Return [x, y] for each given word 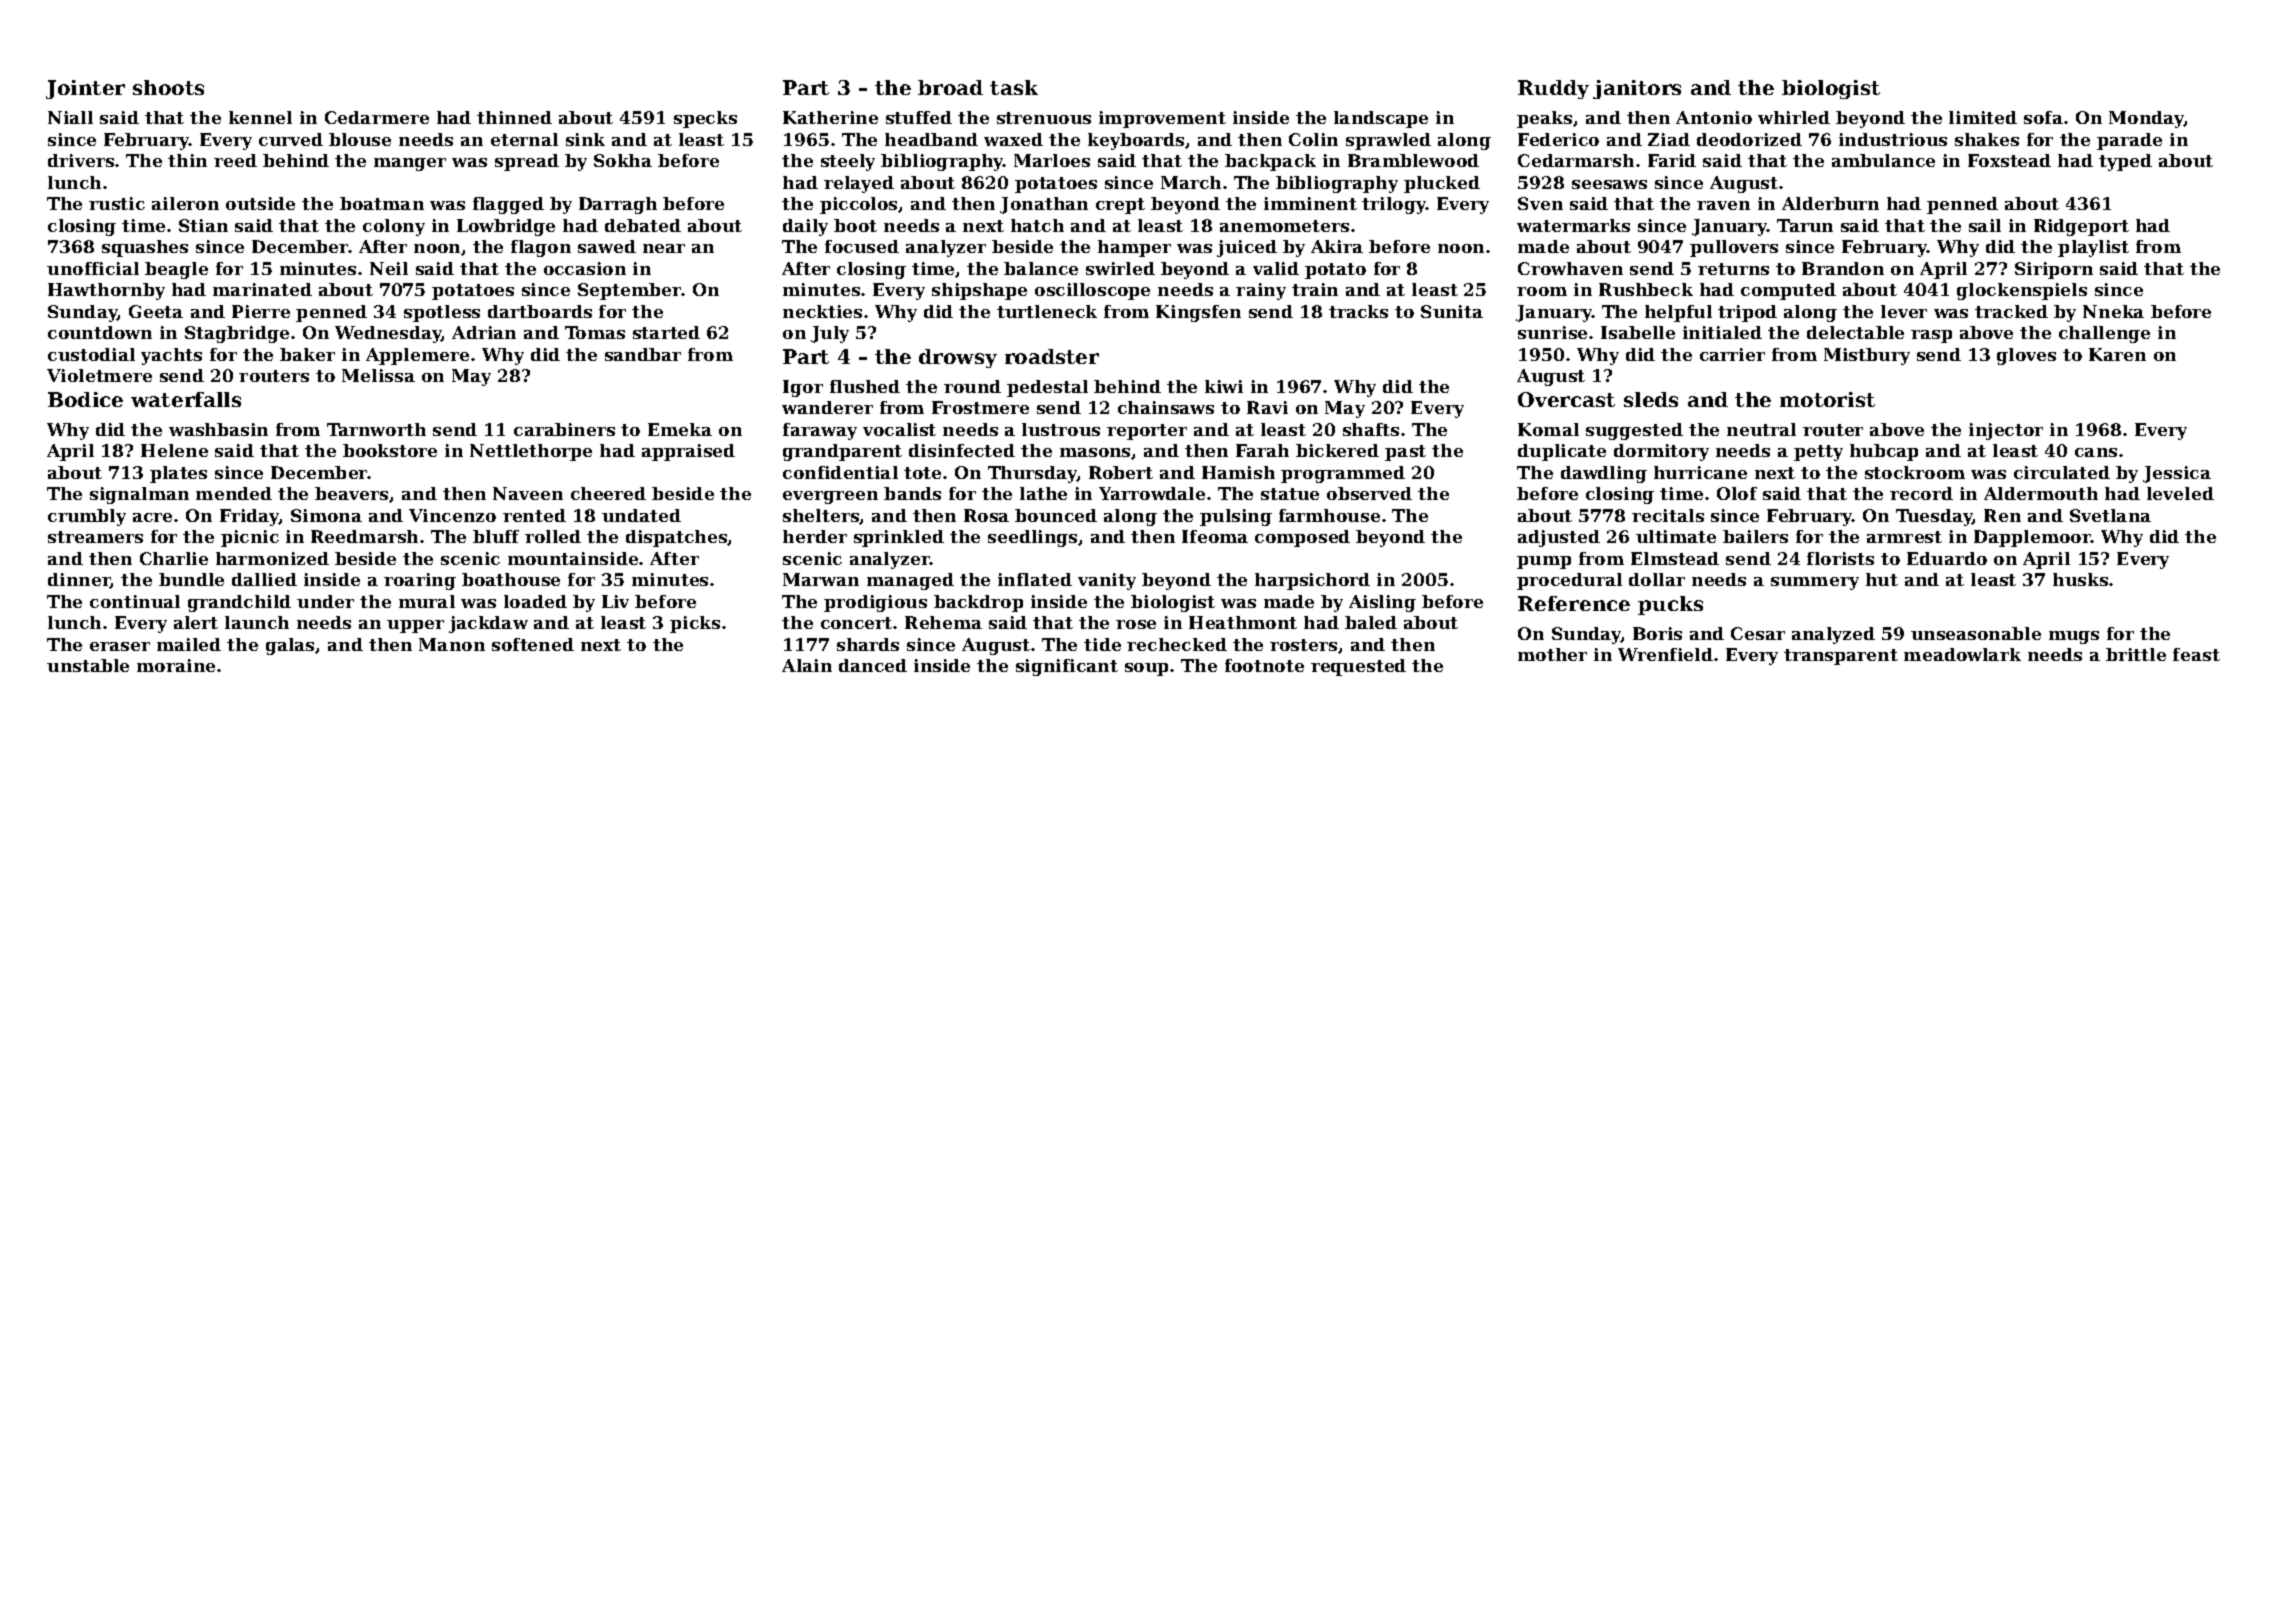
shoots [168, 87]
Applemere [417, 356]
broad [950, 87]
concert [856, 623]
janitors [1637, 89]
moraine [176, 665]
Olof [1737, 493]
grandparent [842, 452]
